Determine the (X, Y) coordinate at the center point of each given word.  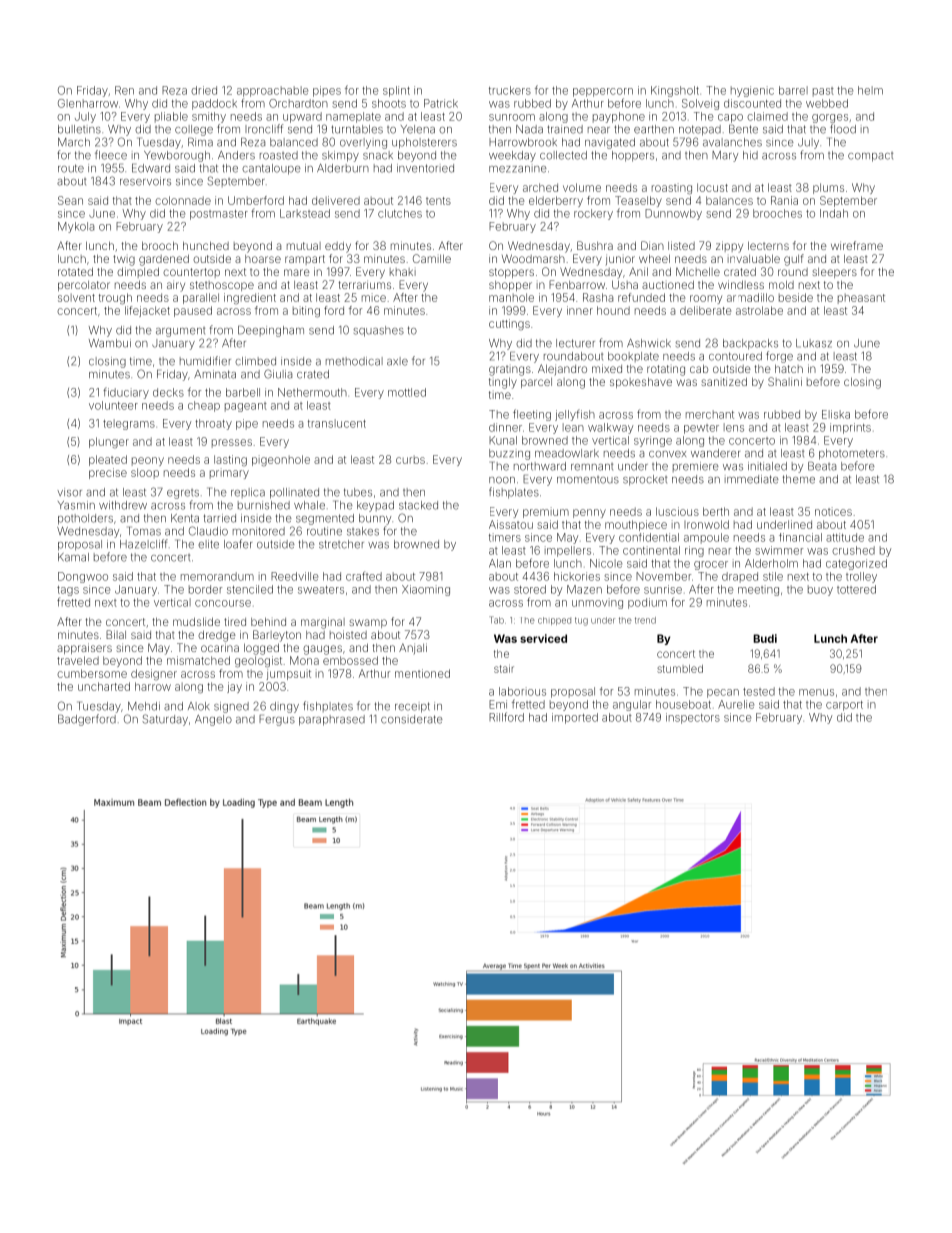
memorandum (217, 576)
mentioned (422, 673)
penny (589, 513)
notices (833, 511)
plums (828, 188)
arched (540, 187)
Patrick (441, 103)
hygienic (752, 91)
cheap (204, 406)
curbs (410, 460)
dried (204, 90)
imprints (850, 428)
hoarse (263, 259)
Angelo (213, 720)
